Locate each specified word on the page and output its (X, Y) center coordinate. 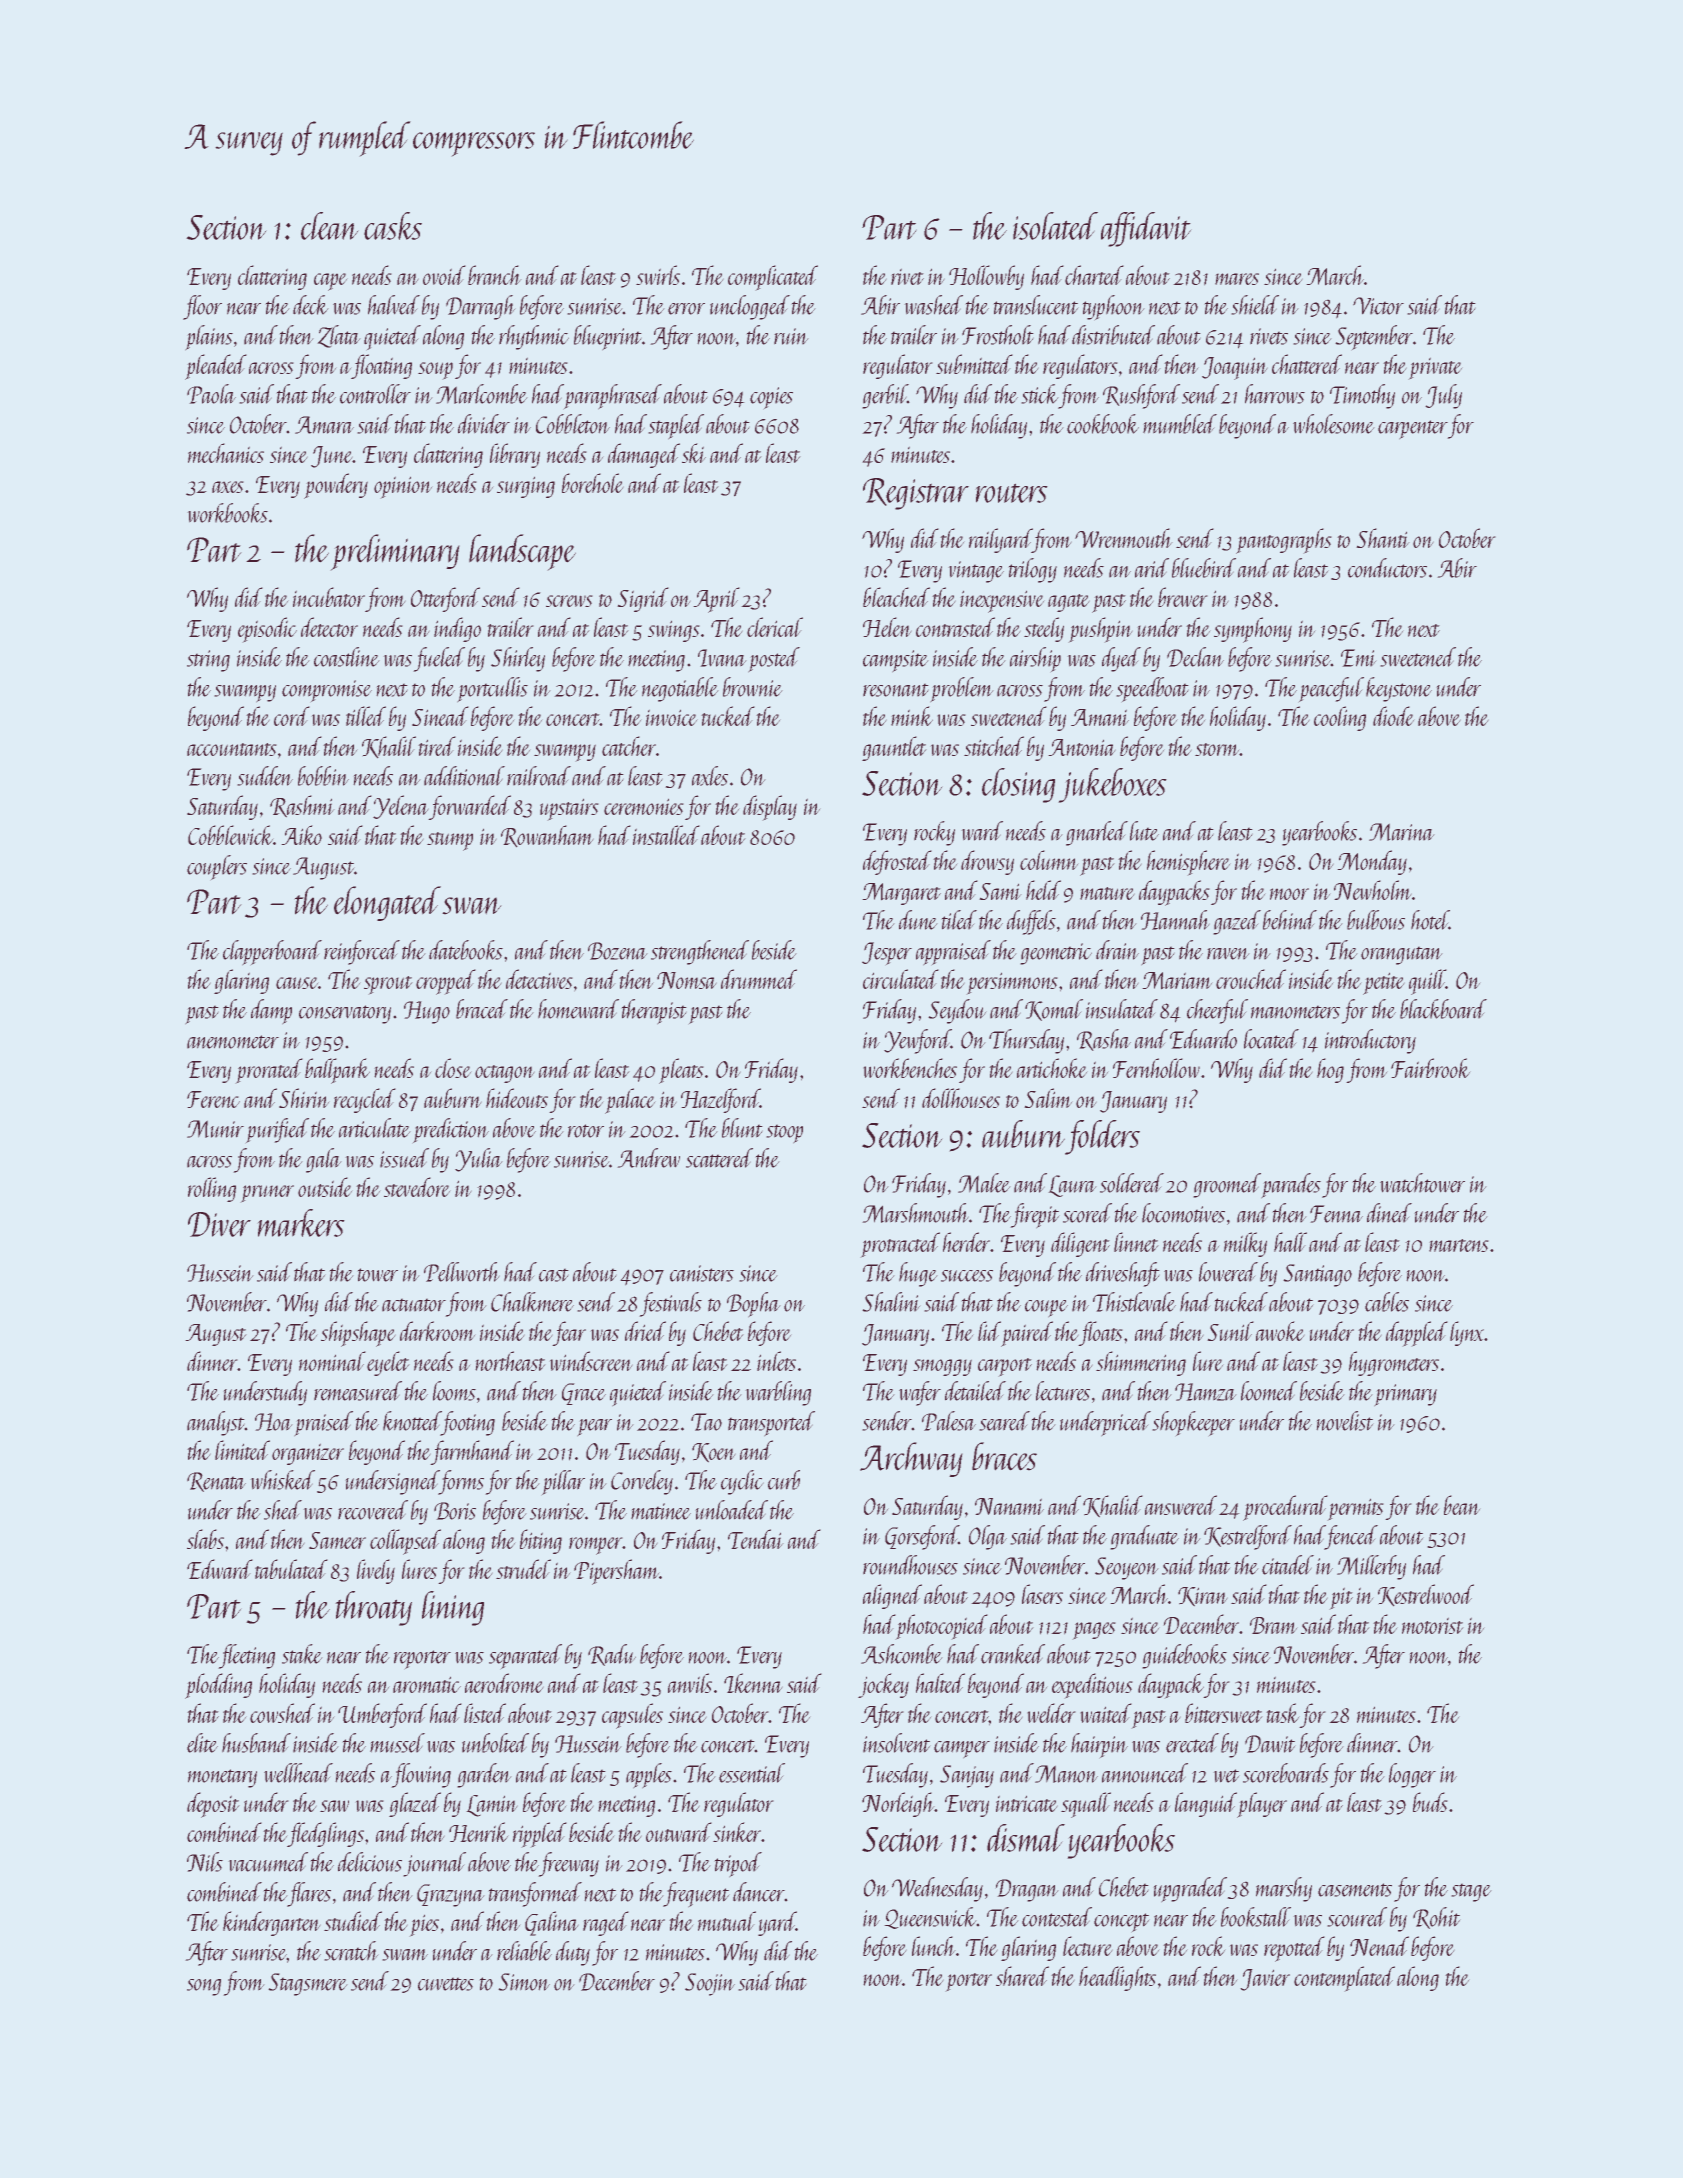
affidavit (1146, 229)
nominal (332, 1361)
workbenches (910, 1068)
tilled (366, 716)
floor (202, 307)
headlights (1117, 1978)
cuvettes (446, 1984)
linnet (1136, 1242)
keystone (1399, 689)
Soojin (710, 1984)
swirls (658, 275)
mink (912, 716)
